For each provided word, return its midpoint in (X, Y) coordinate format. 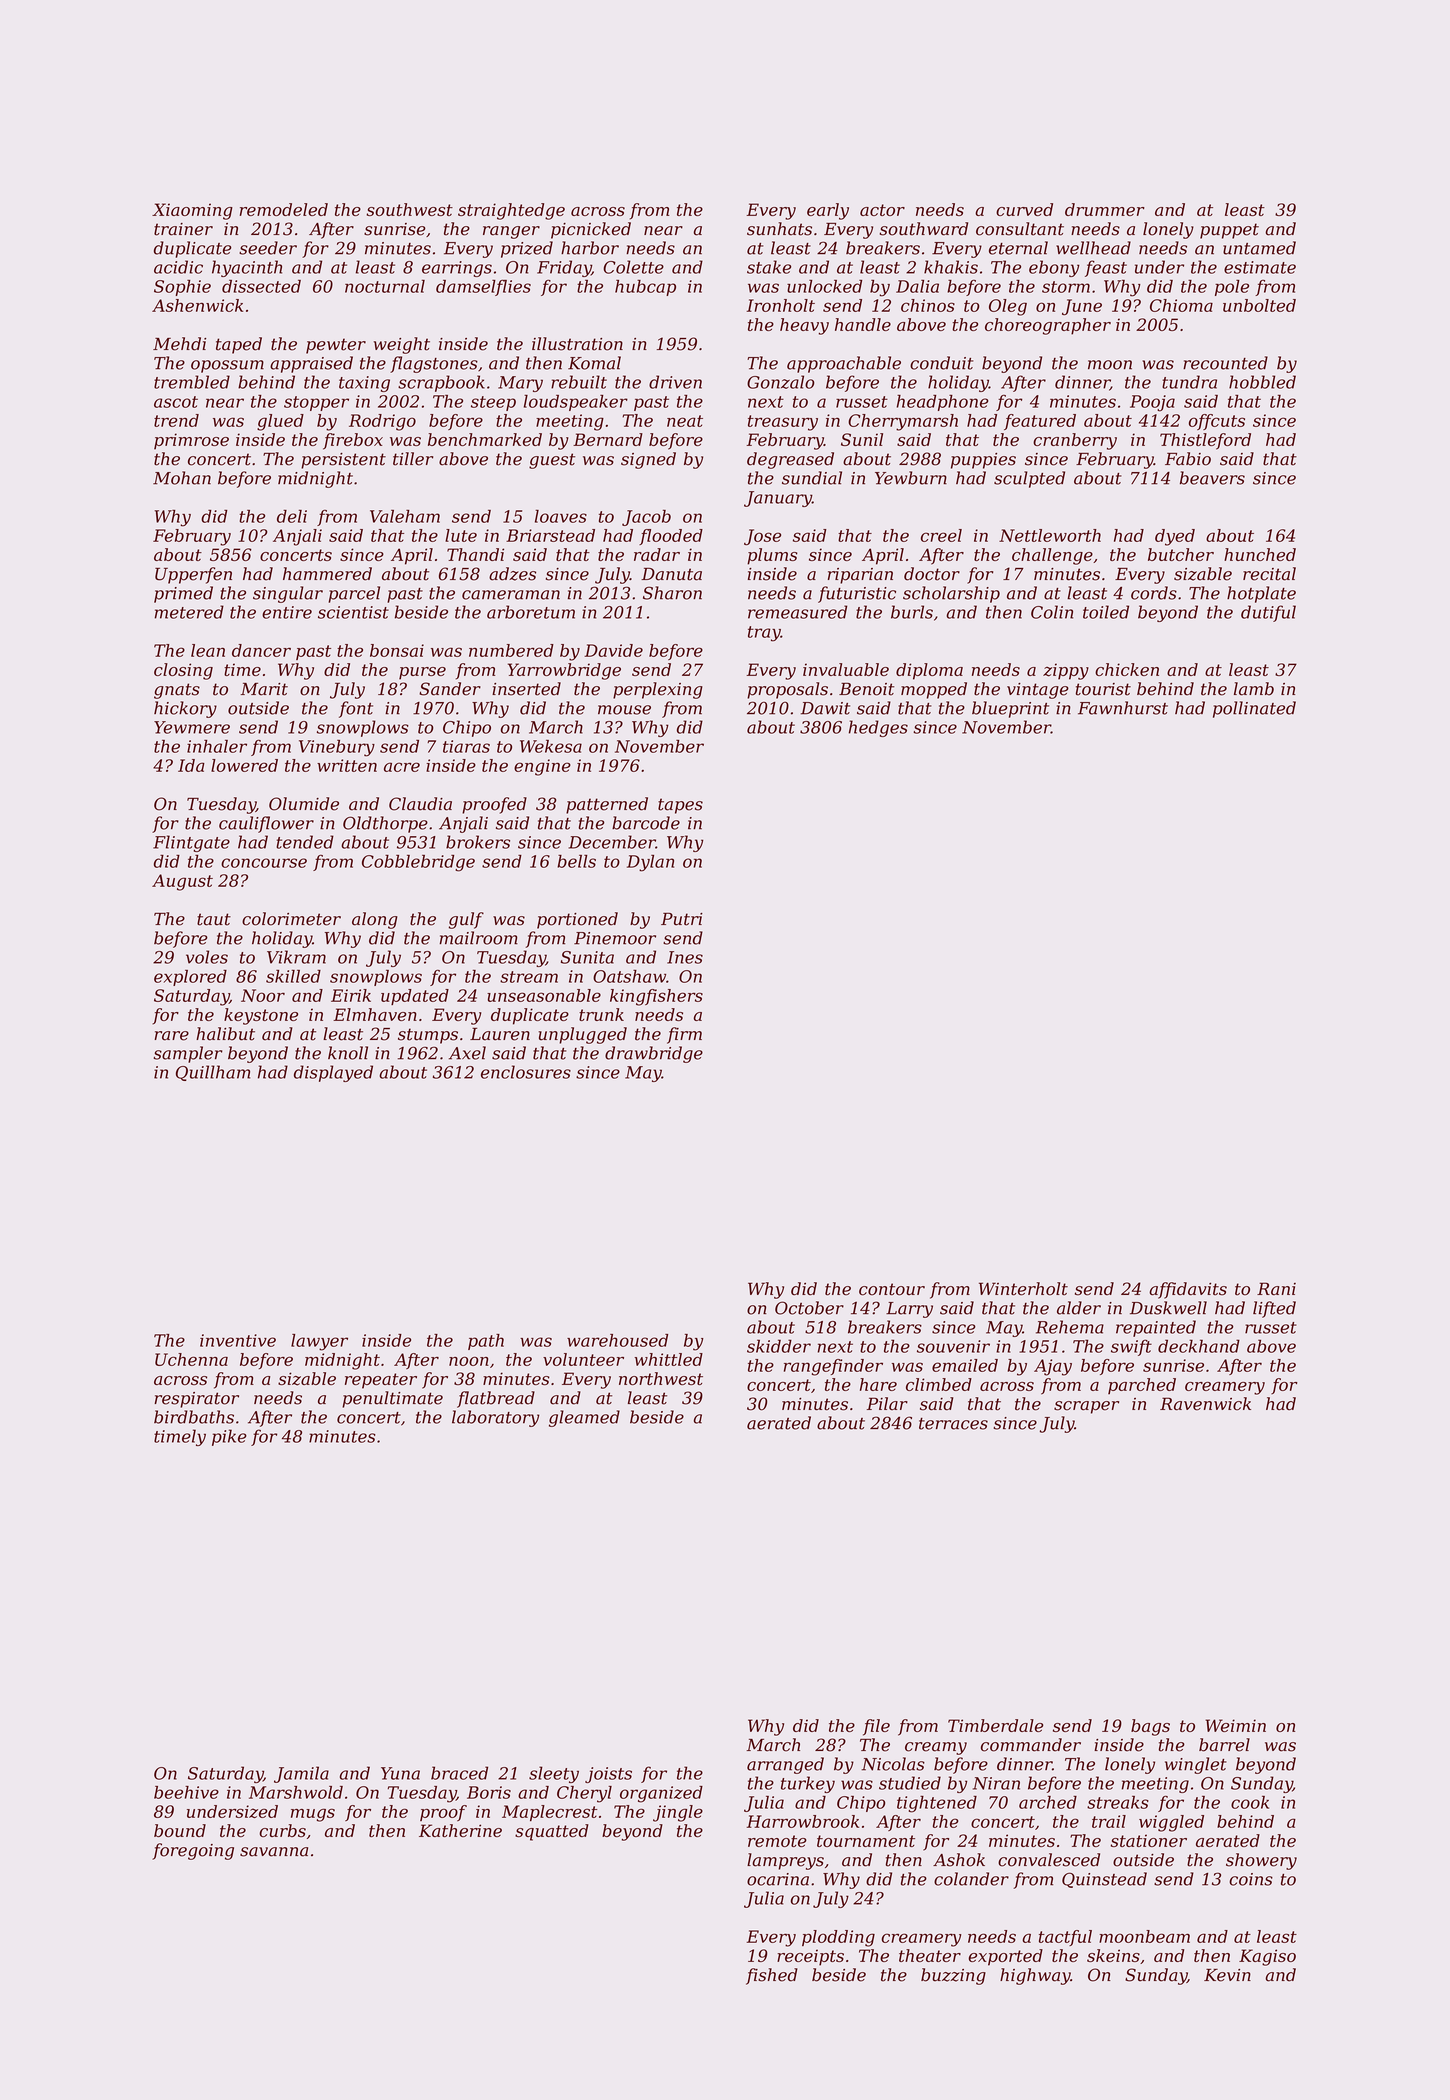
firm (684, 1035)
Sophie (182, 288)
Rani (1276, 1288)
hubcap (645, 288)
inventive (238, 1340)
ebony (1054, 268)
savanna (274, 1852)
